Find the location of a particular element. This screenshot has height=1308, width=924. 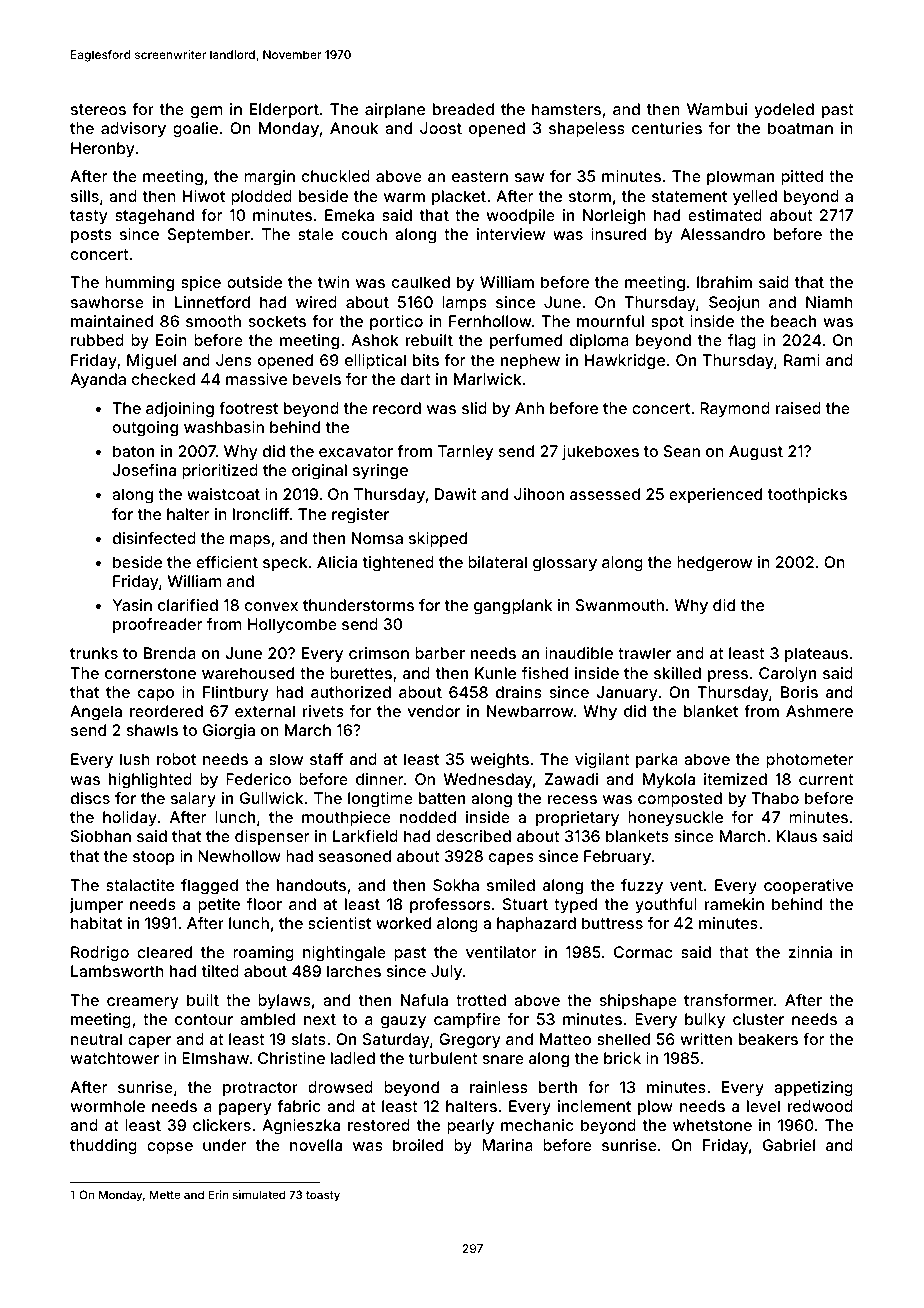

Lambsworth is located at coordinates (117, 971).
